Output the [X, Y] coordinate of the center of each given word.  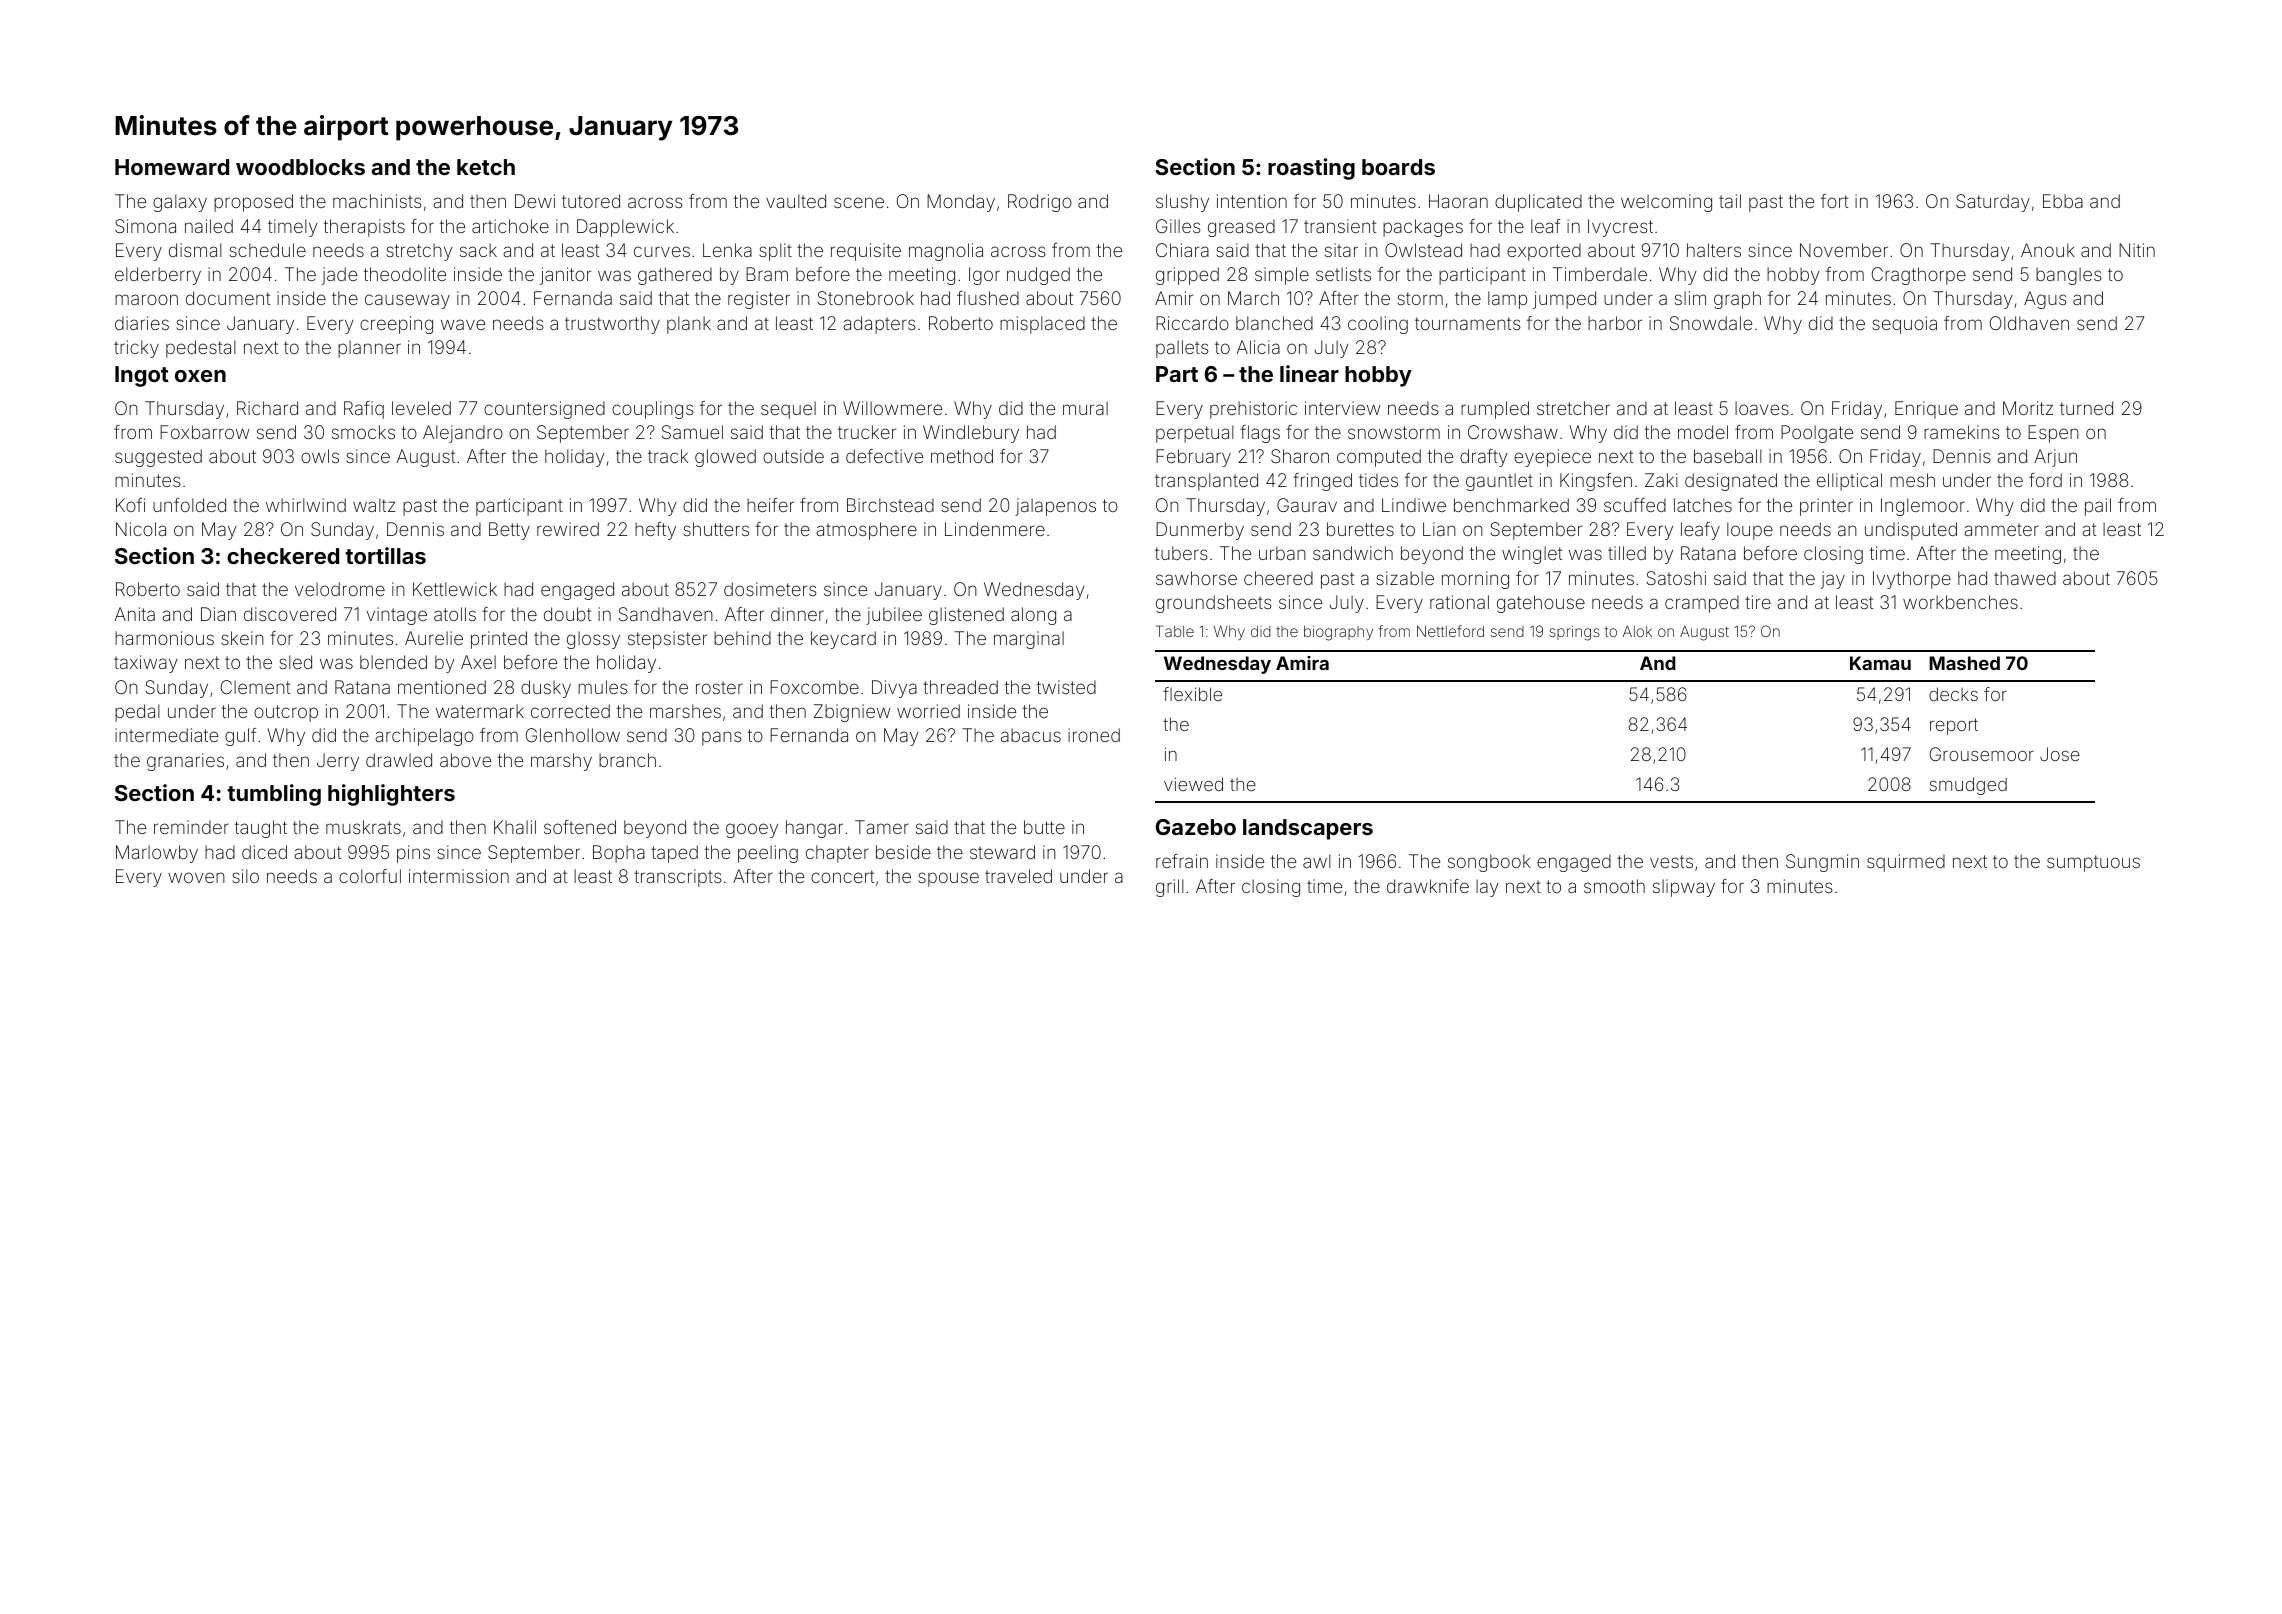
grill [1170, 888]
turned [2086, 408]
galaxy [180, 203]
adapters [879, 325]
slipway [1684, 888]
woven [196, 877]
